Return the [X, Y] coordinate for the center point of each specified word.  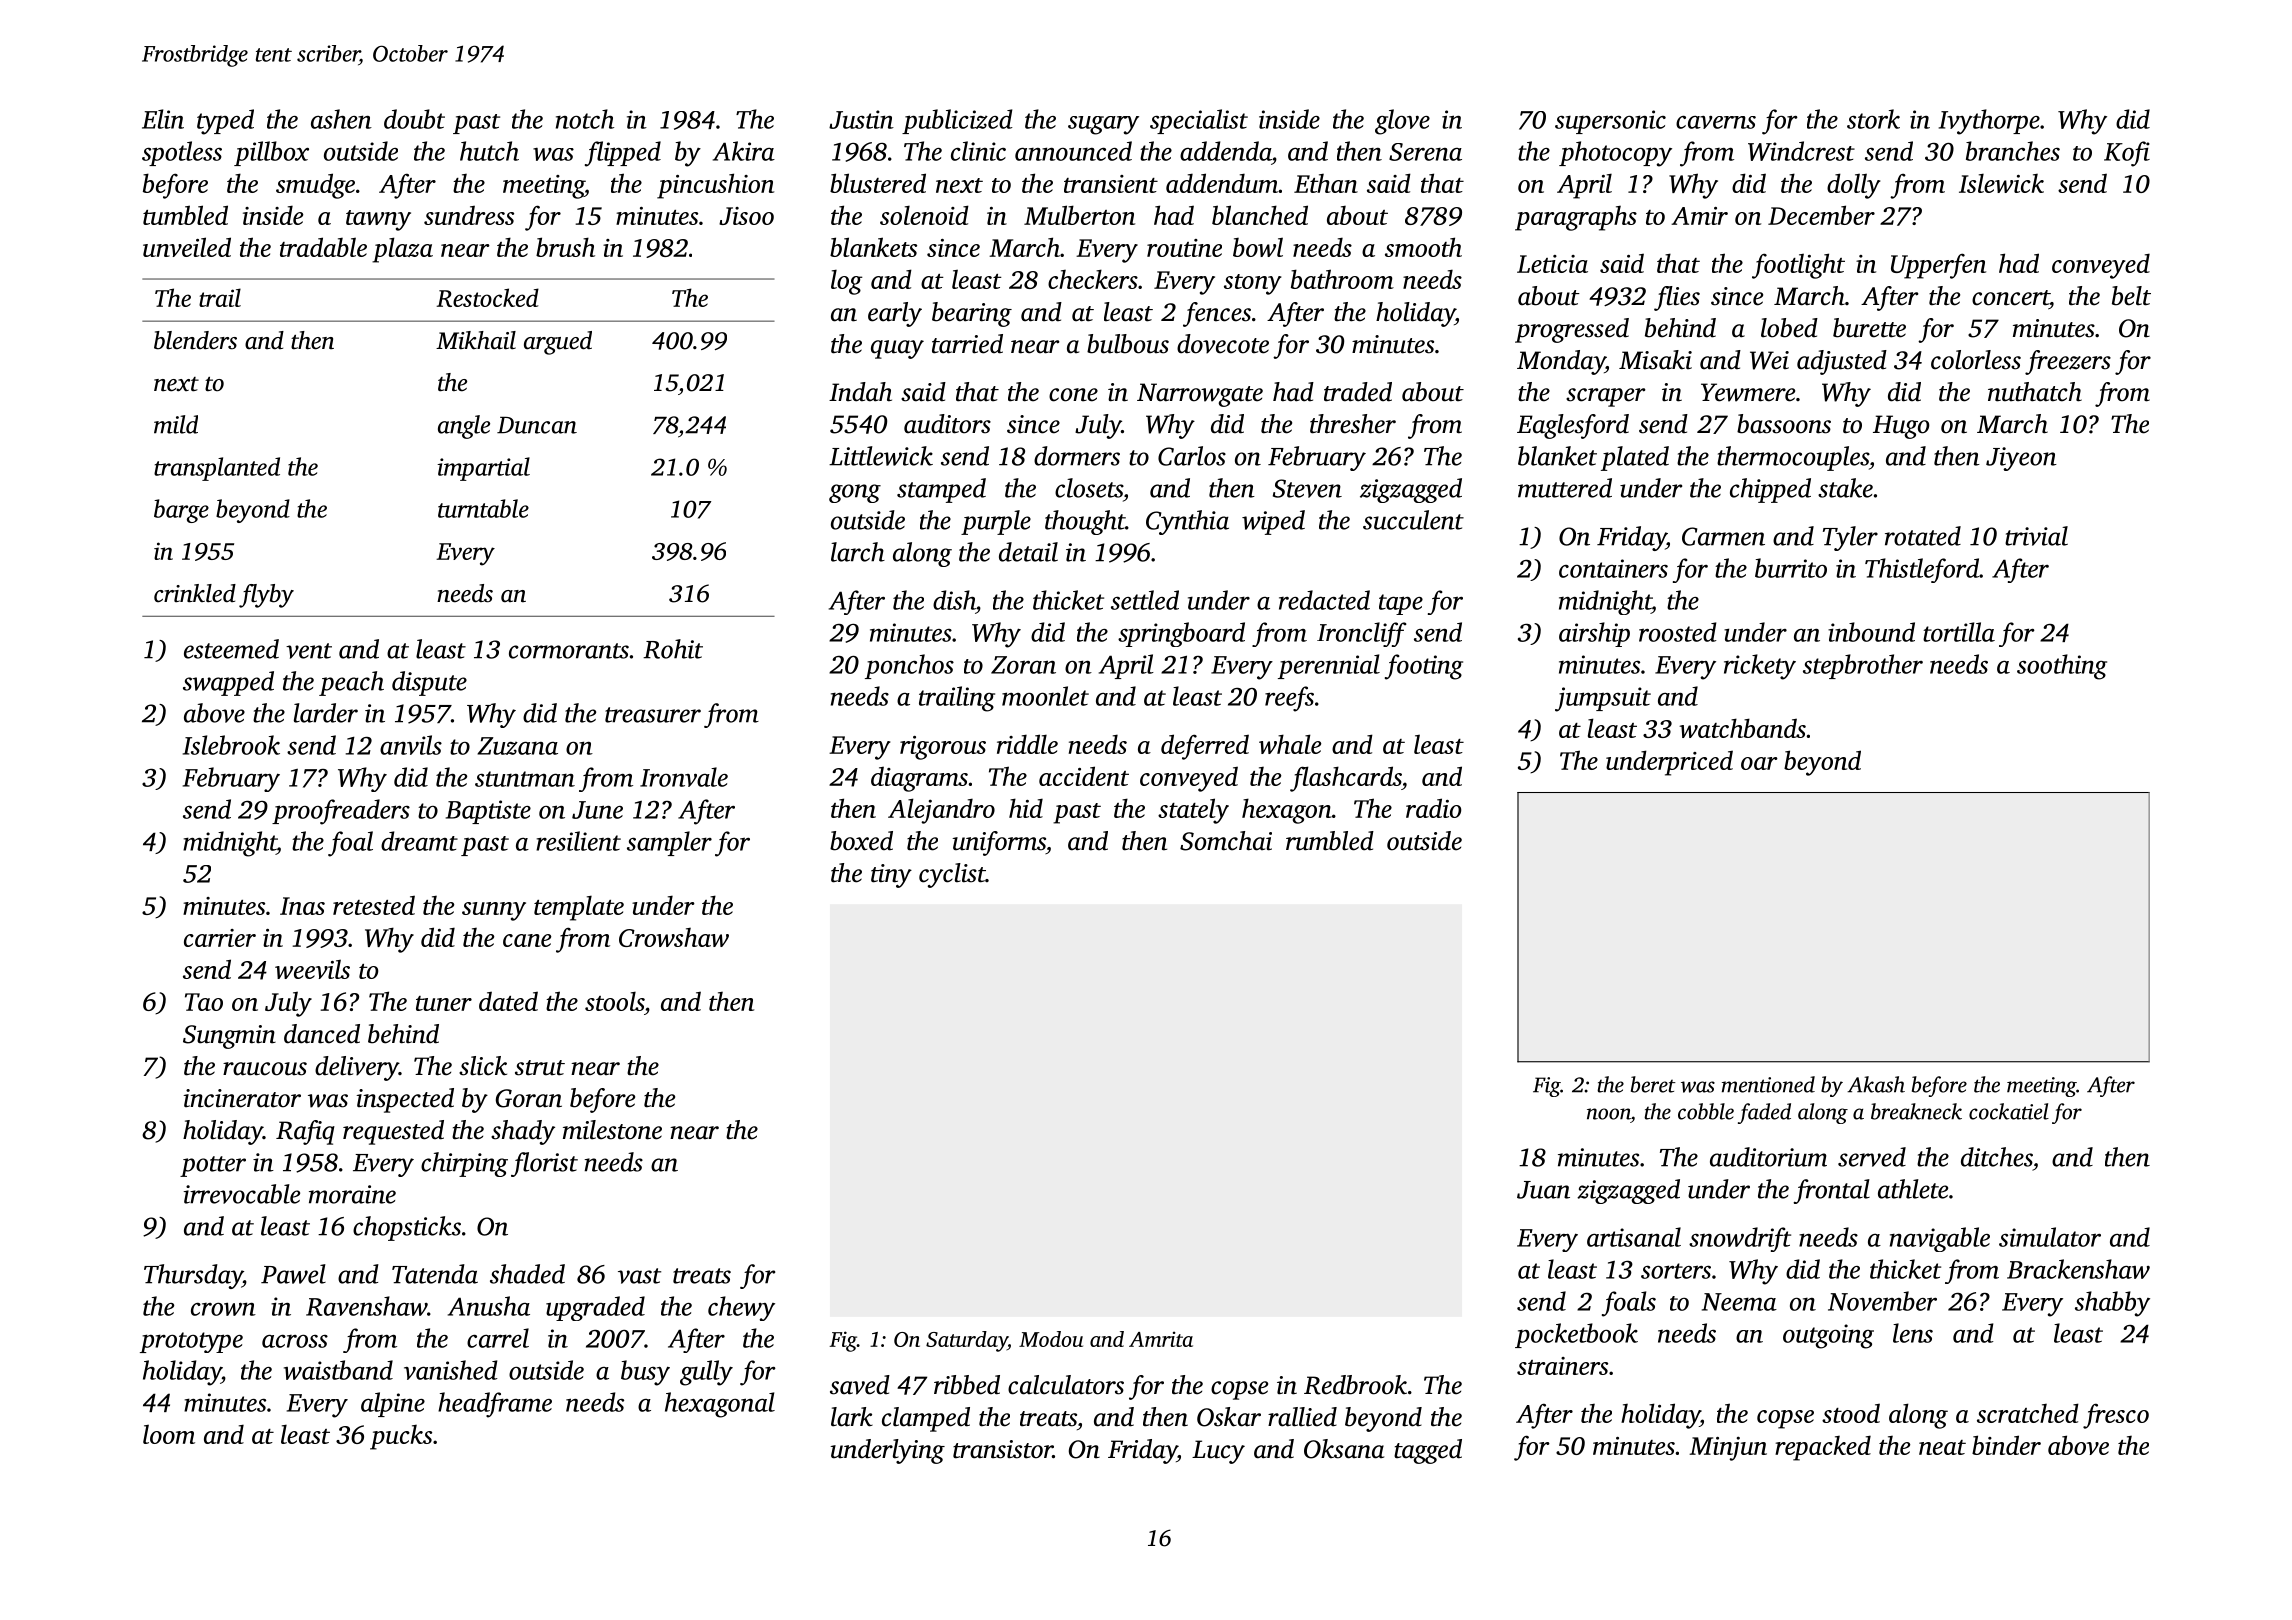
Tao [204, 1002]
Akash [1876, 1084]
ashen [341, 119]
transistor [1003, 1449]
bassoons [1784, 424]
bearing [972, 314]
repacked [1823, 1448]
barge [181, 511]
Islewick [2001, 183]
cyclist [952, 875]
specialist [1199, 121]
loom [169, 1434]
